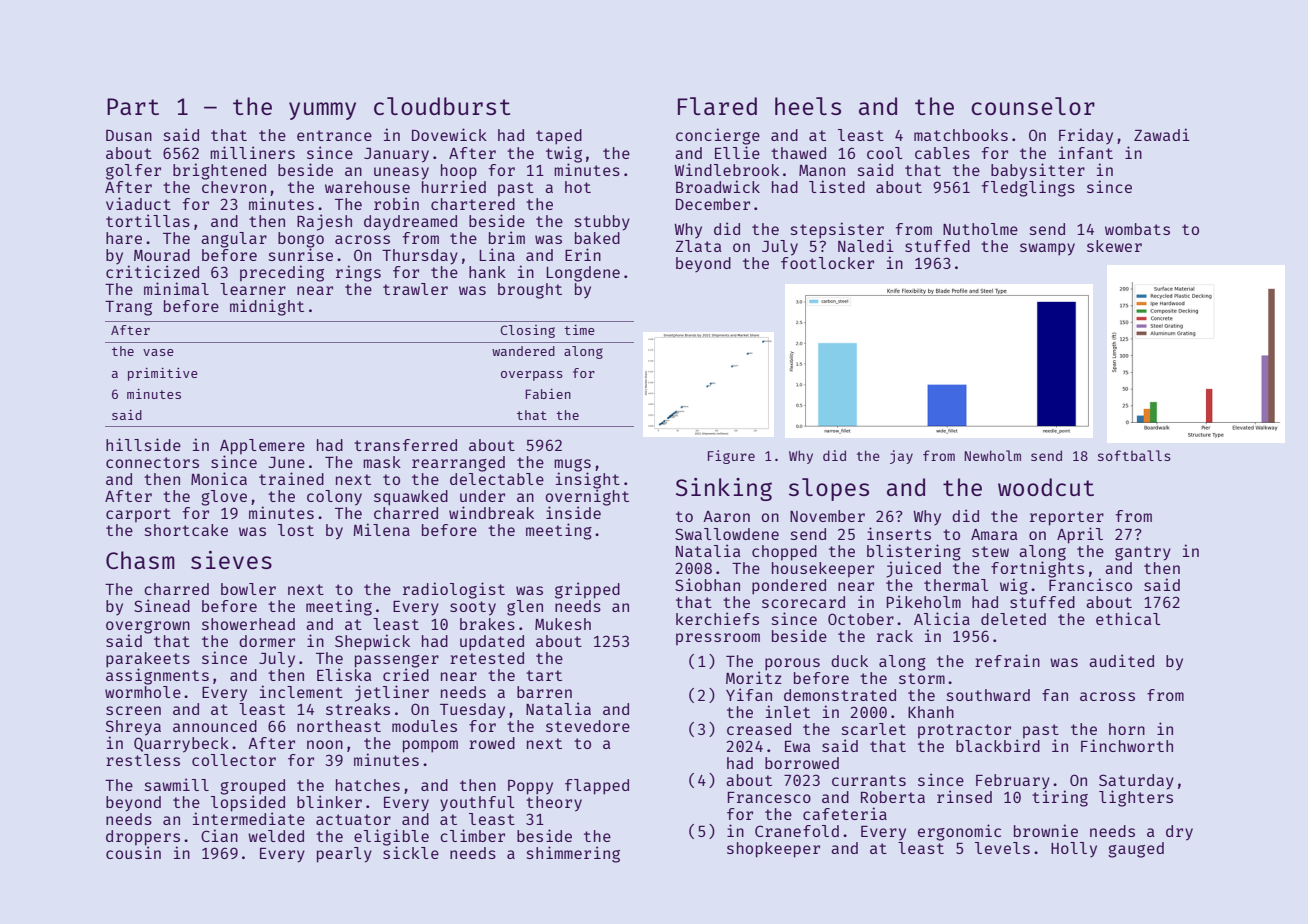 The image size is (1308, 924). What do you see at coordinates (579, 330) in the screenshot?
I see `time` at bounding box center [579, 330].
